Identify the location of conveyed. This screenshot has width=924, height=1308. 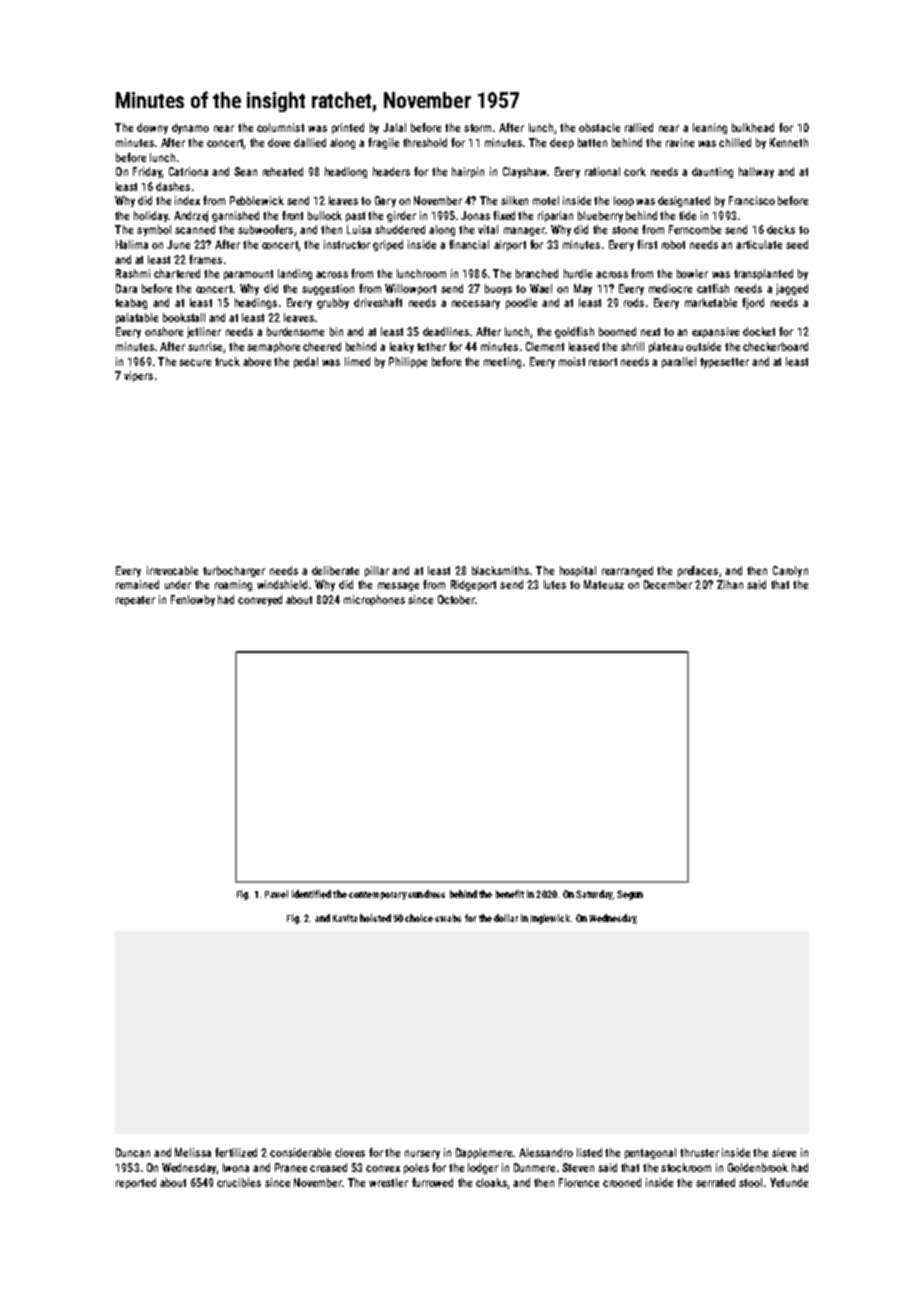
(260, 600).
